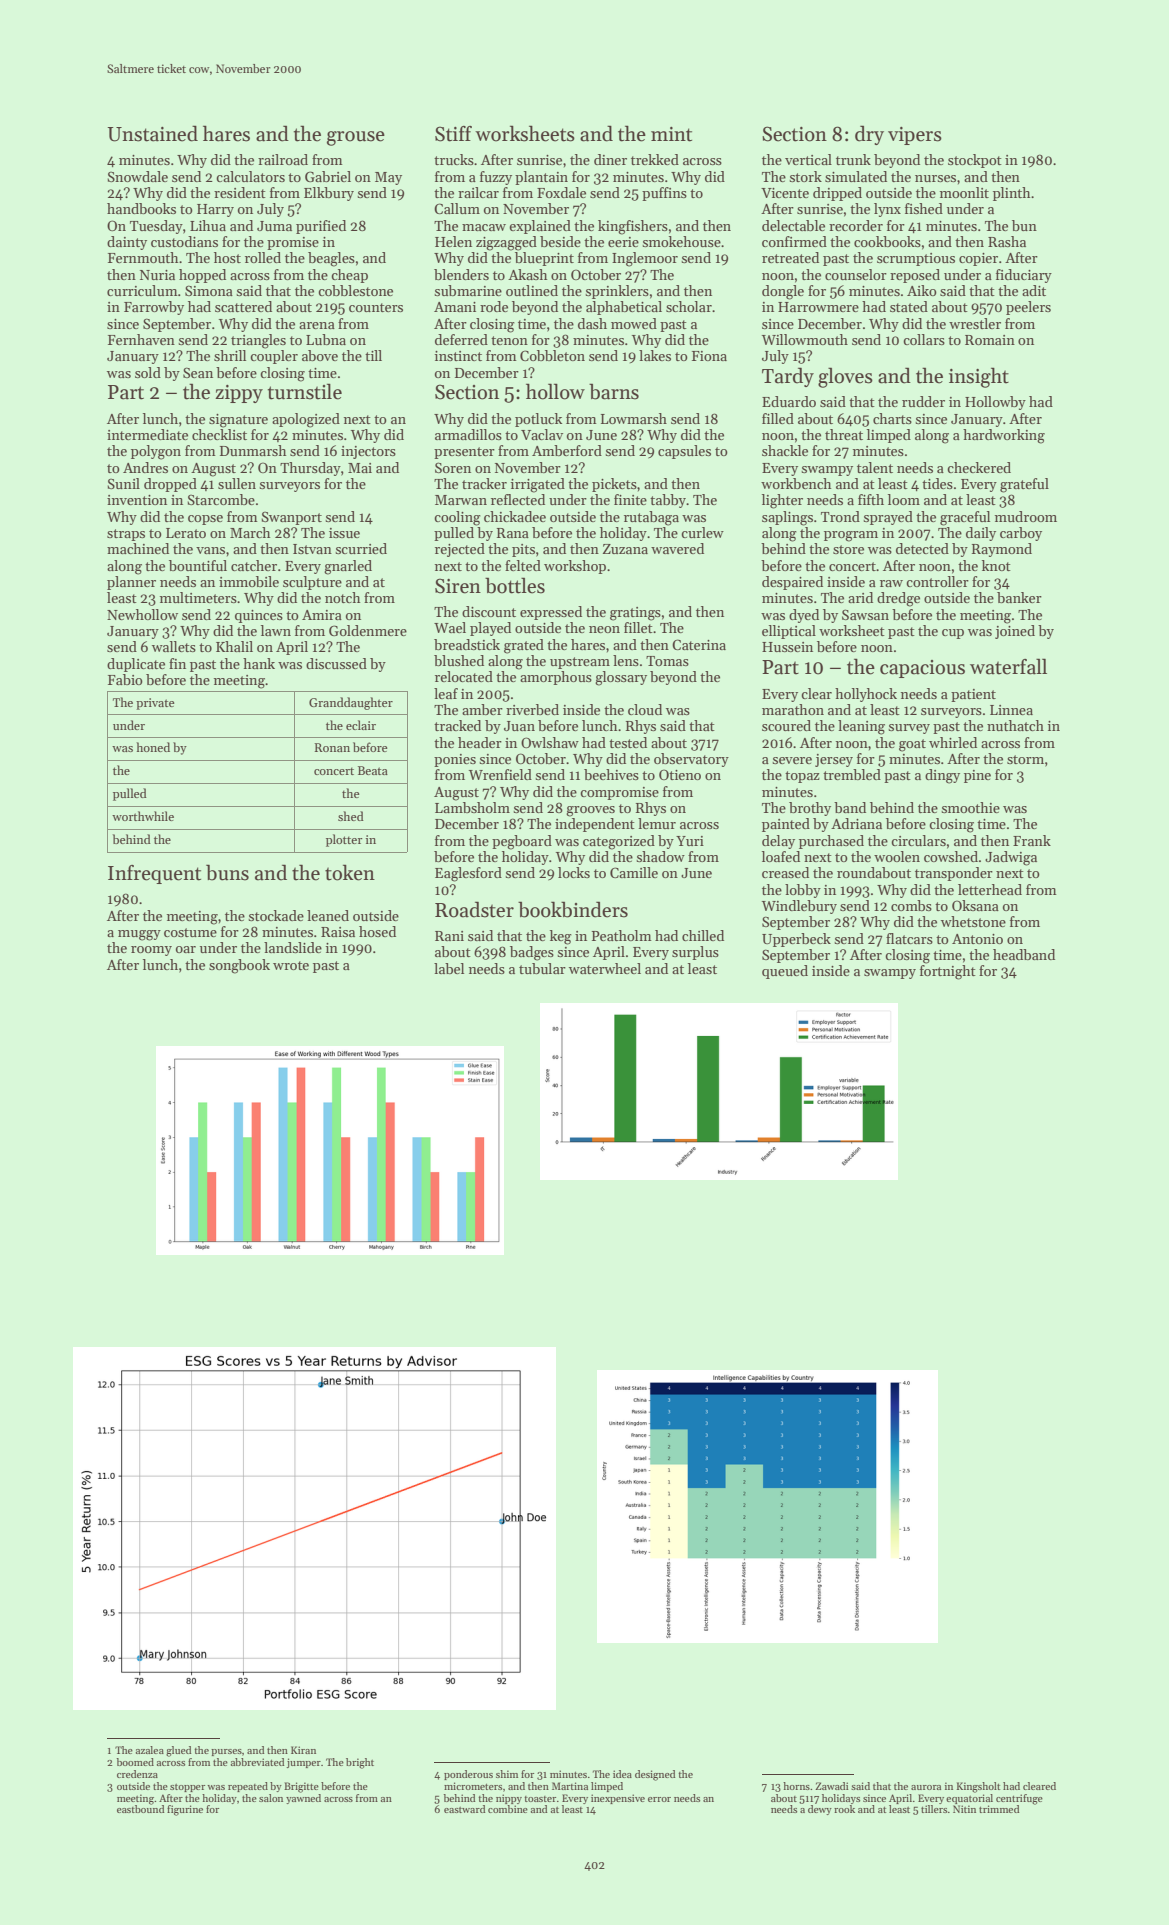  What do you see at coordinates (460, 550) in the screenshot?
I see `rejected` at bounding box center [460, 550].
